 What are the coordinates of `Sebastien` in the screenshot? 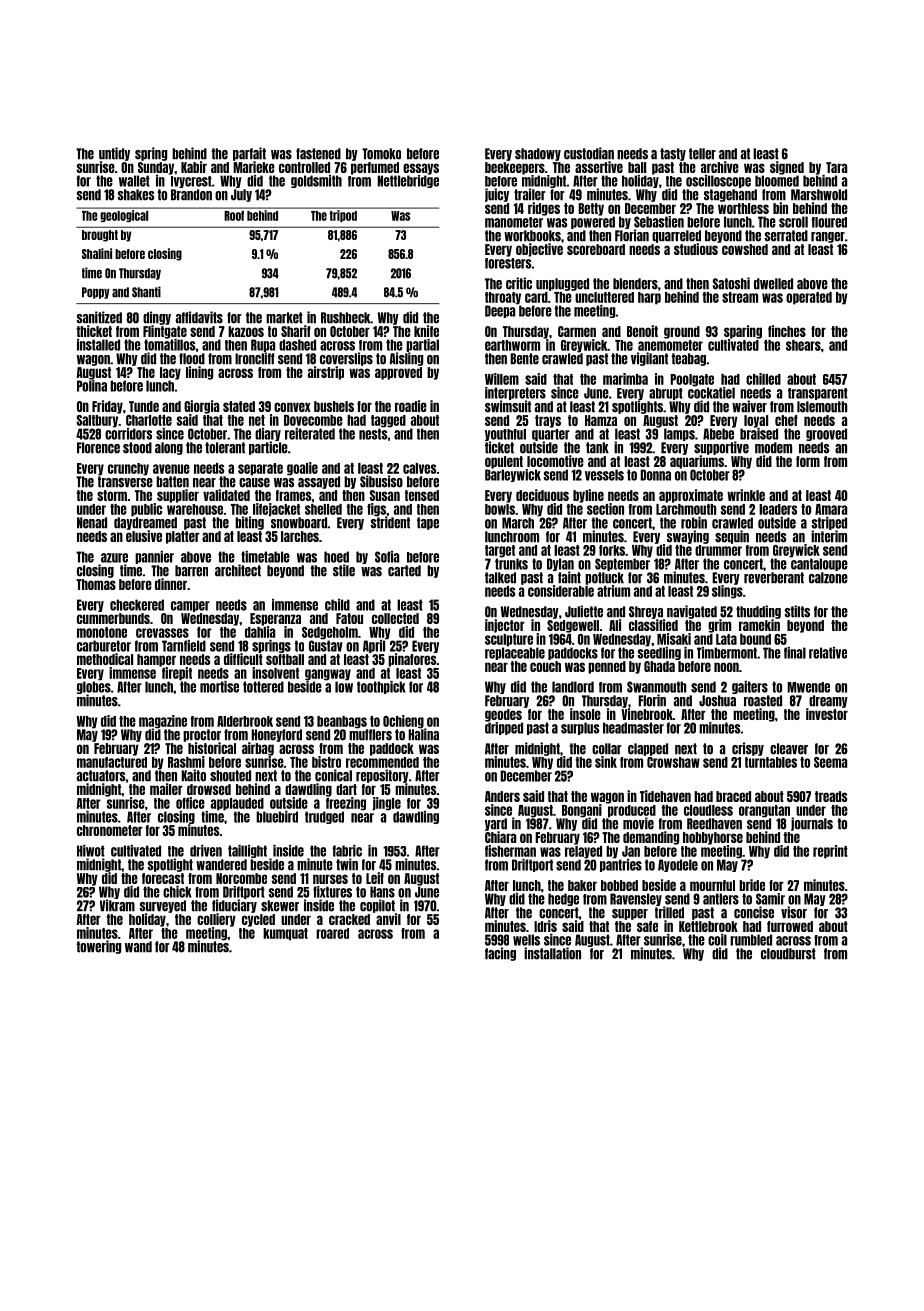 It's located at (659, 222).
